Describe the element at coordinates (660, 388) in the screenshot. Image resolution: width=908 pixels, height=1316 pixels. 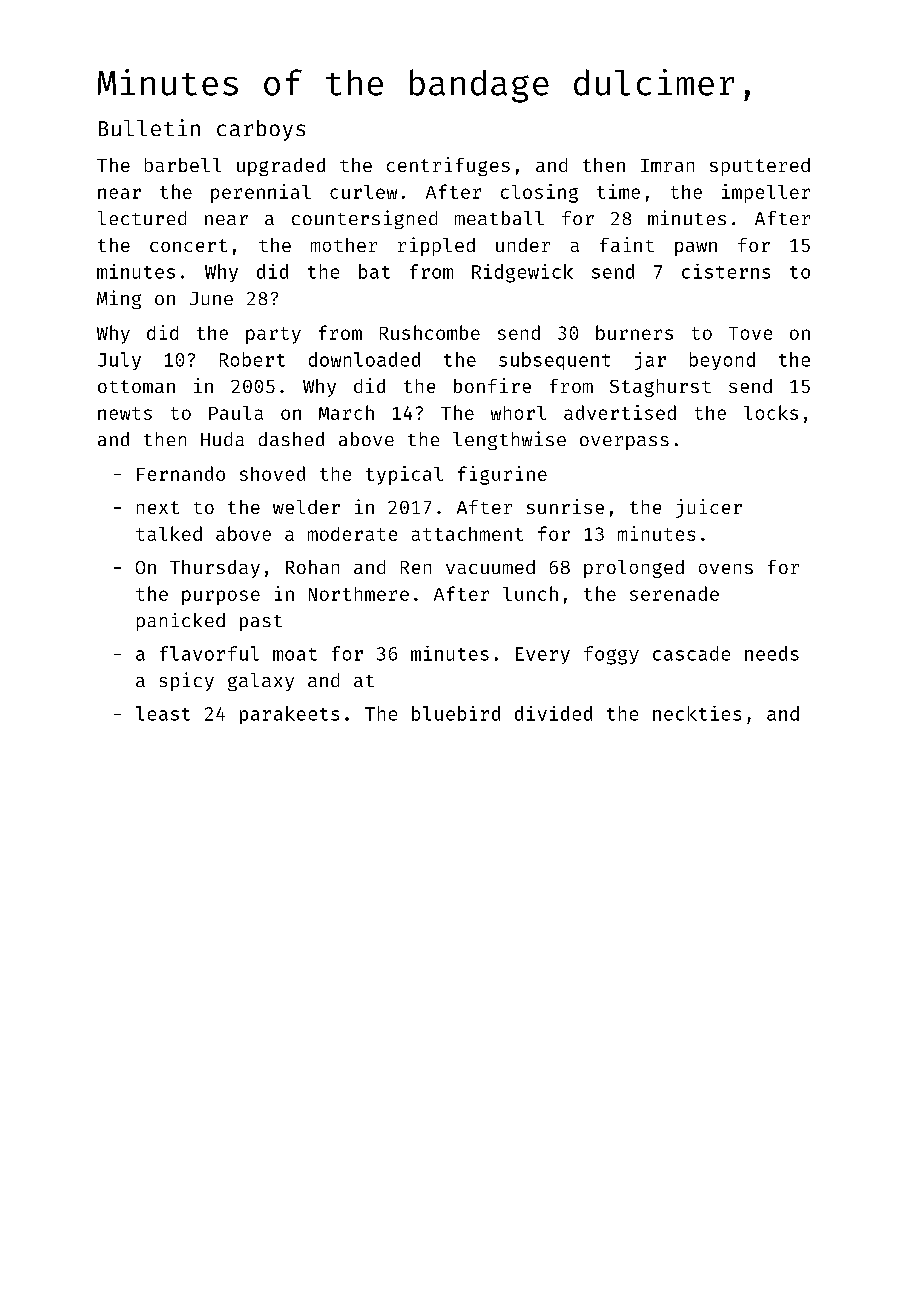
I see `Staghurst` at that location.
